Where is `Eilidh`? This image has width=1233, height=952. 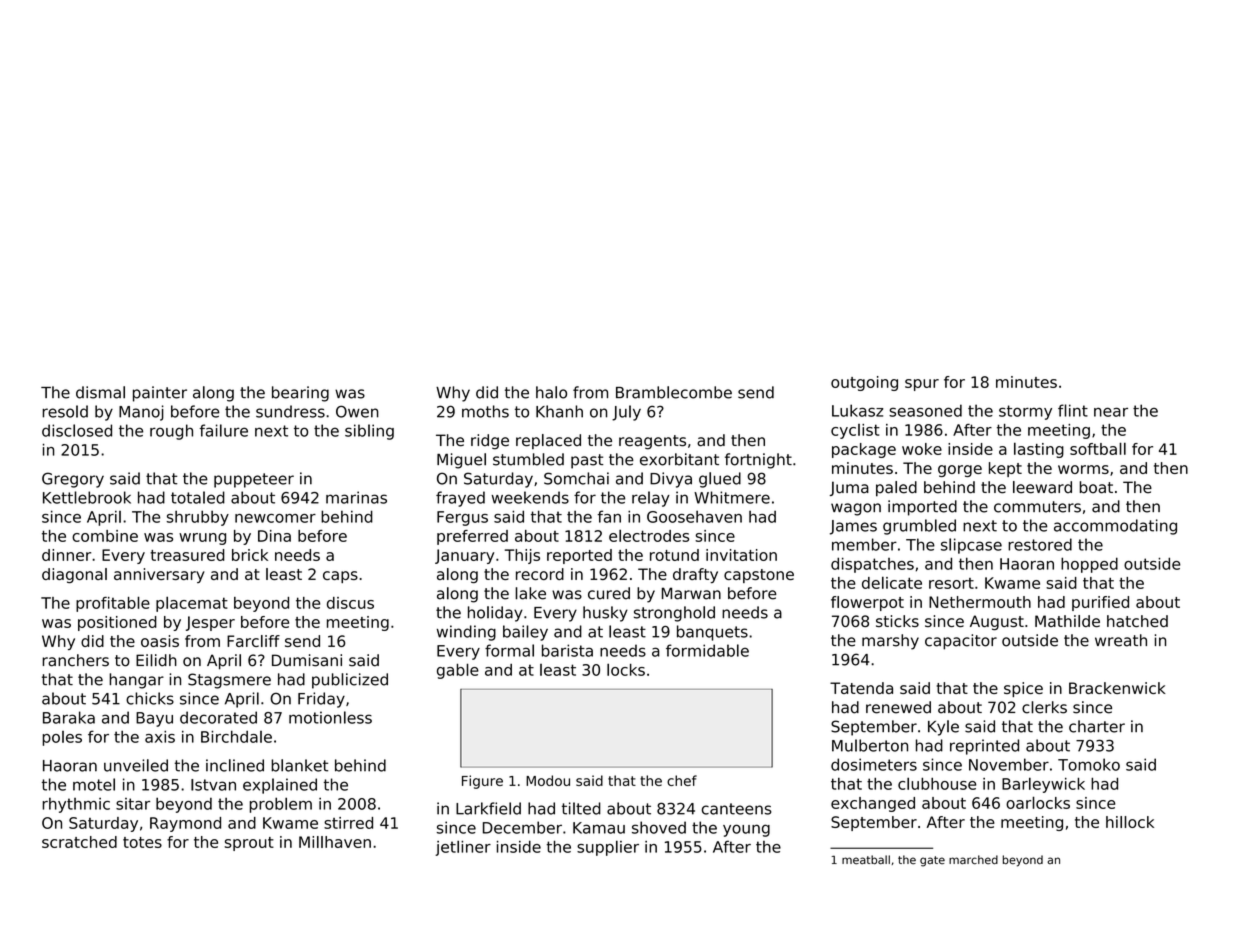 Eilidh is located at coordinates (156, 660).
